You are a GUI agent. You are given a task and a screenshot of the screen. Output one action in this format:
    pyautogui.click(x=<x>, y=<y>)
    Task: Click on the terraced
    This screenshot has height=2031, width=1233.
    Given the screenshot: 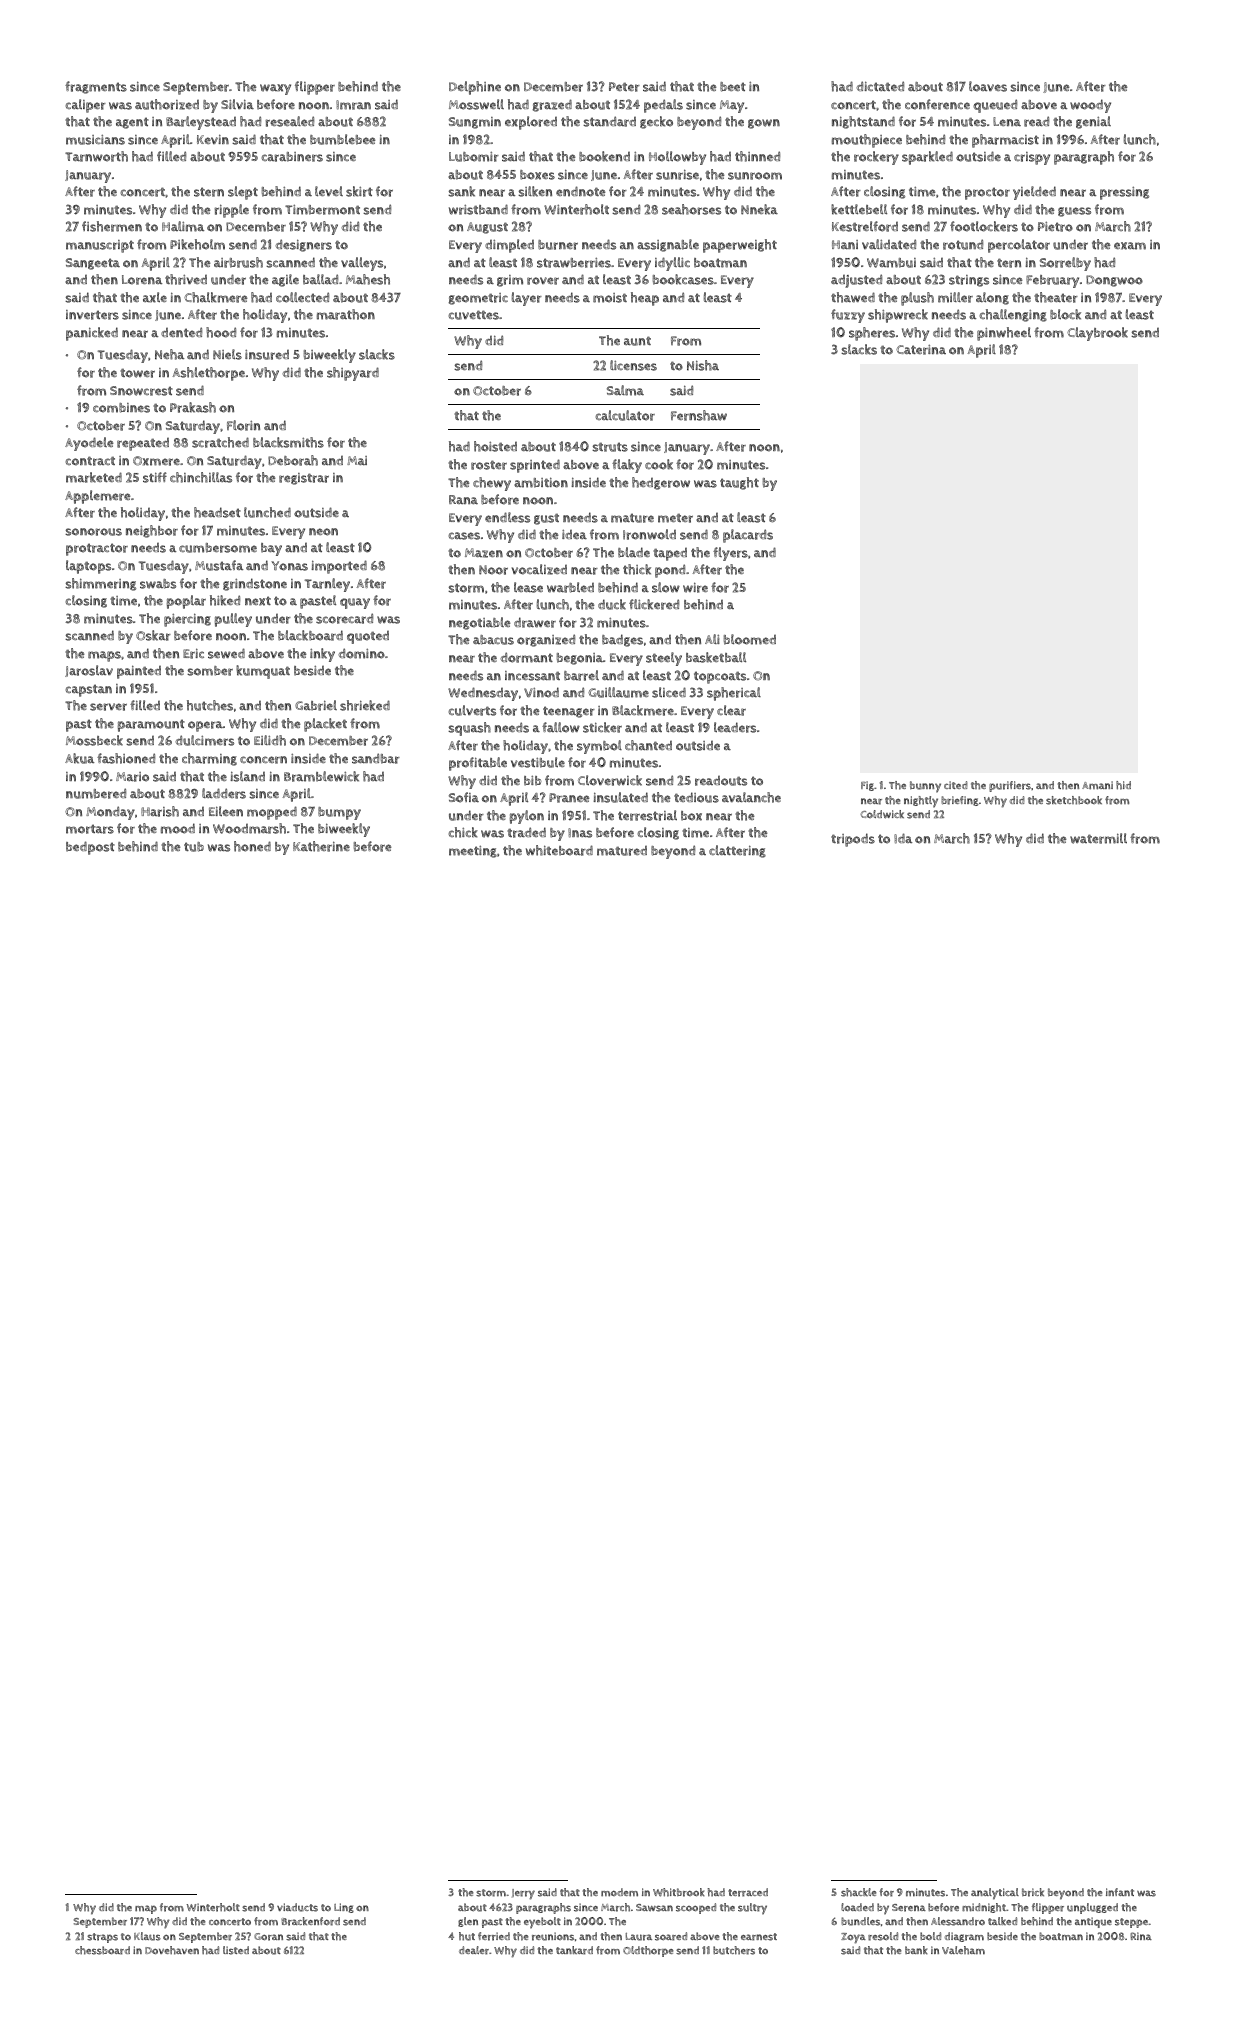 What is the action you would take?
    pyautogui.click(x=748, y=1892)
